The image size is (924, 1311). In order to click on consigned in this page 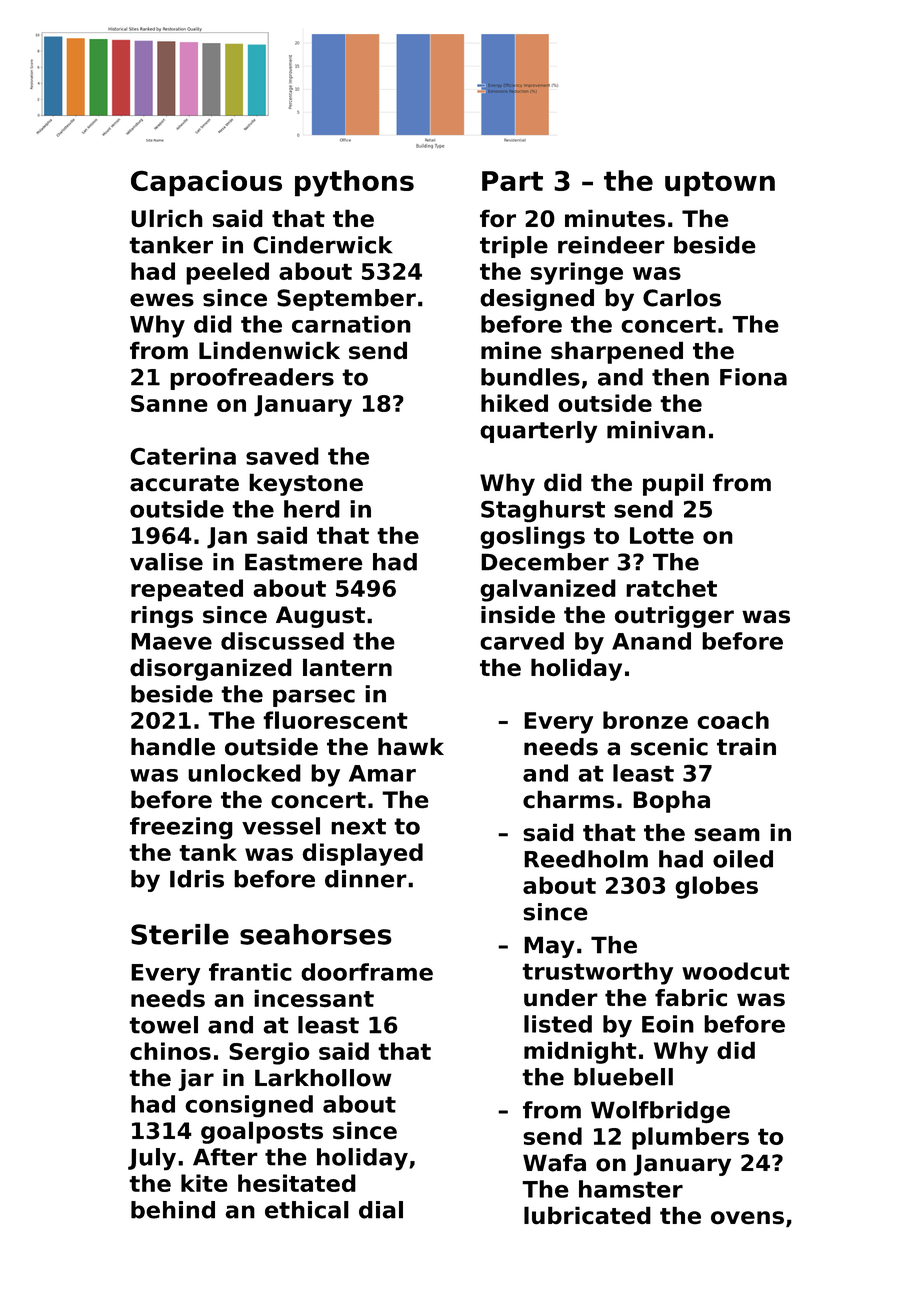, I will do `click(249, 1106)`.
